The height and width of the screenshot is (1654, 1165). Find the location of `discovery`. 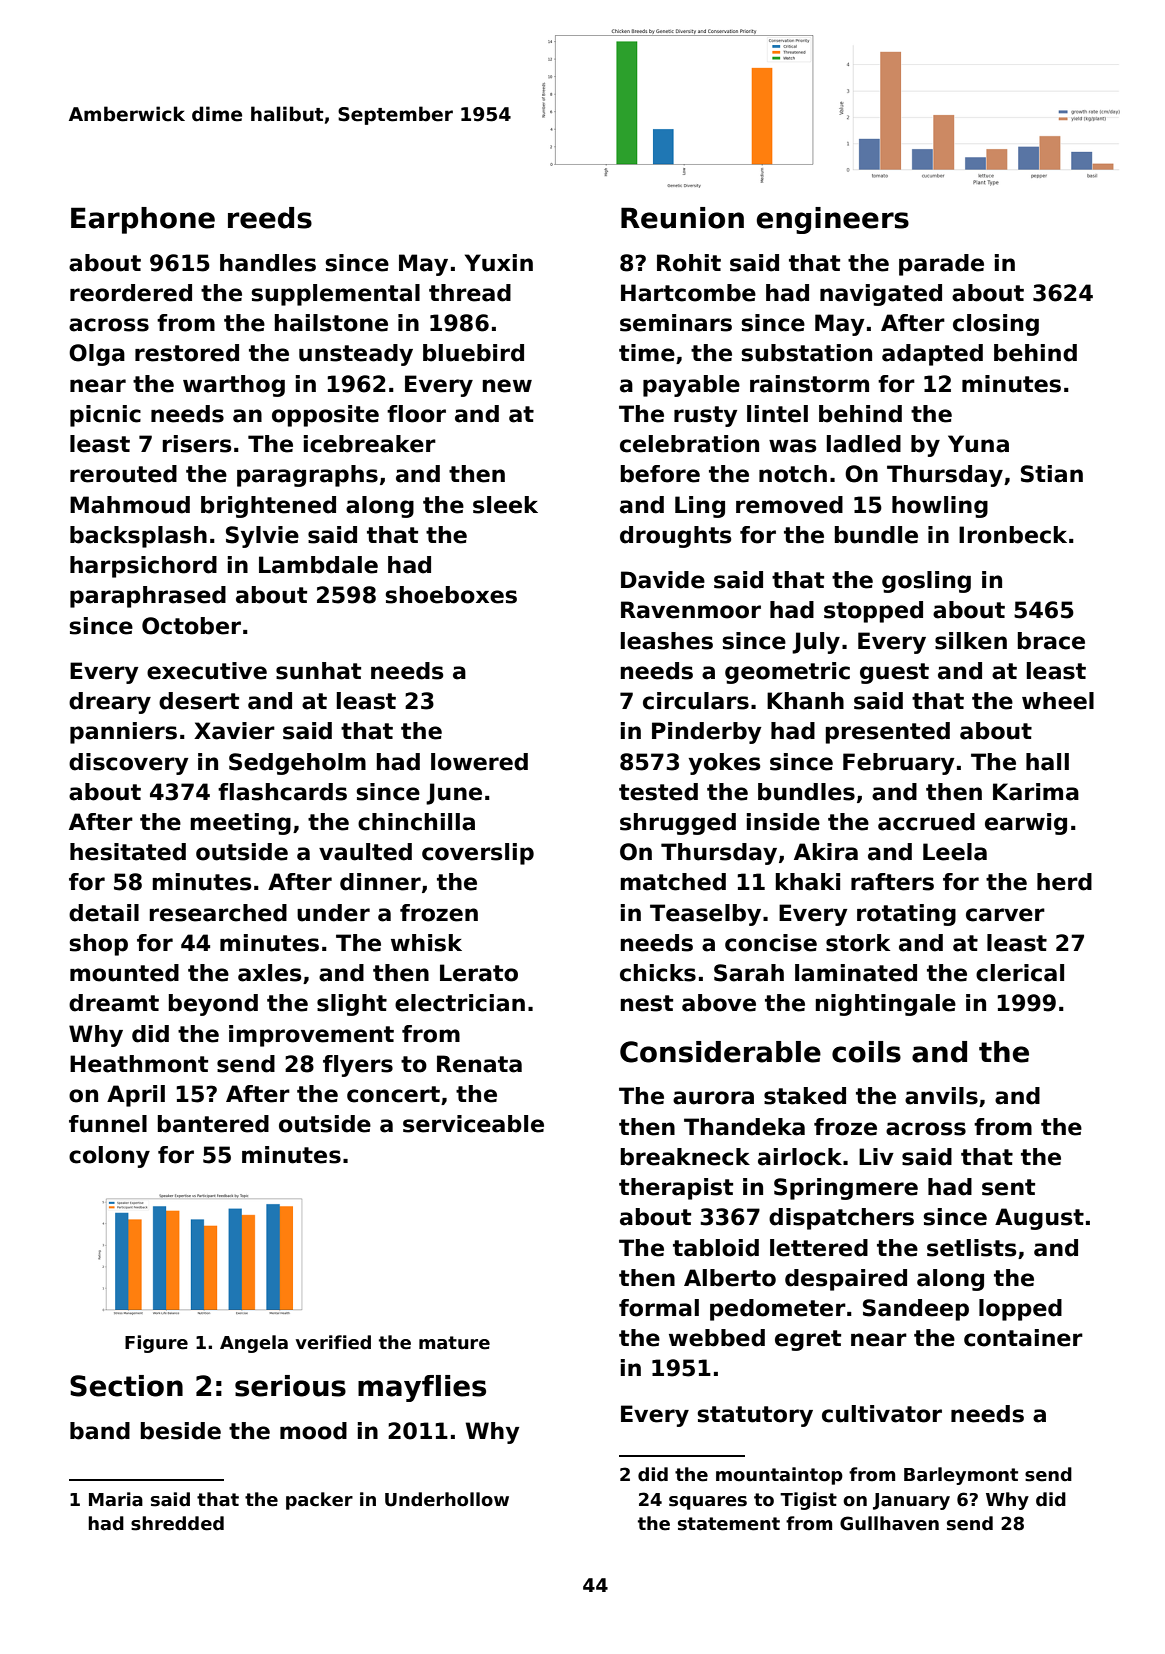

discovery is located at coordinates (129, 764).
